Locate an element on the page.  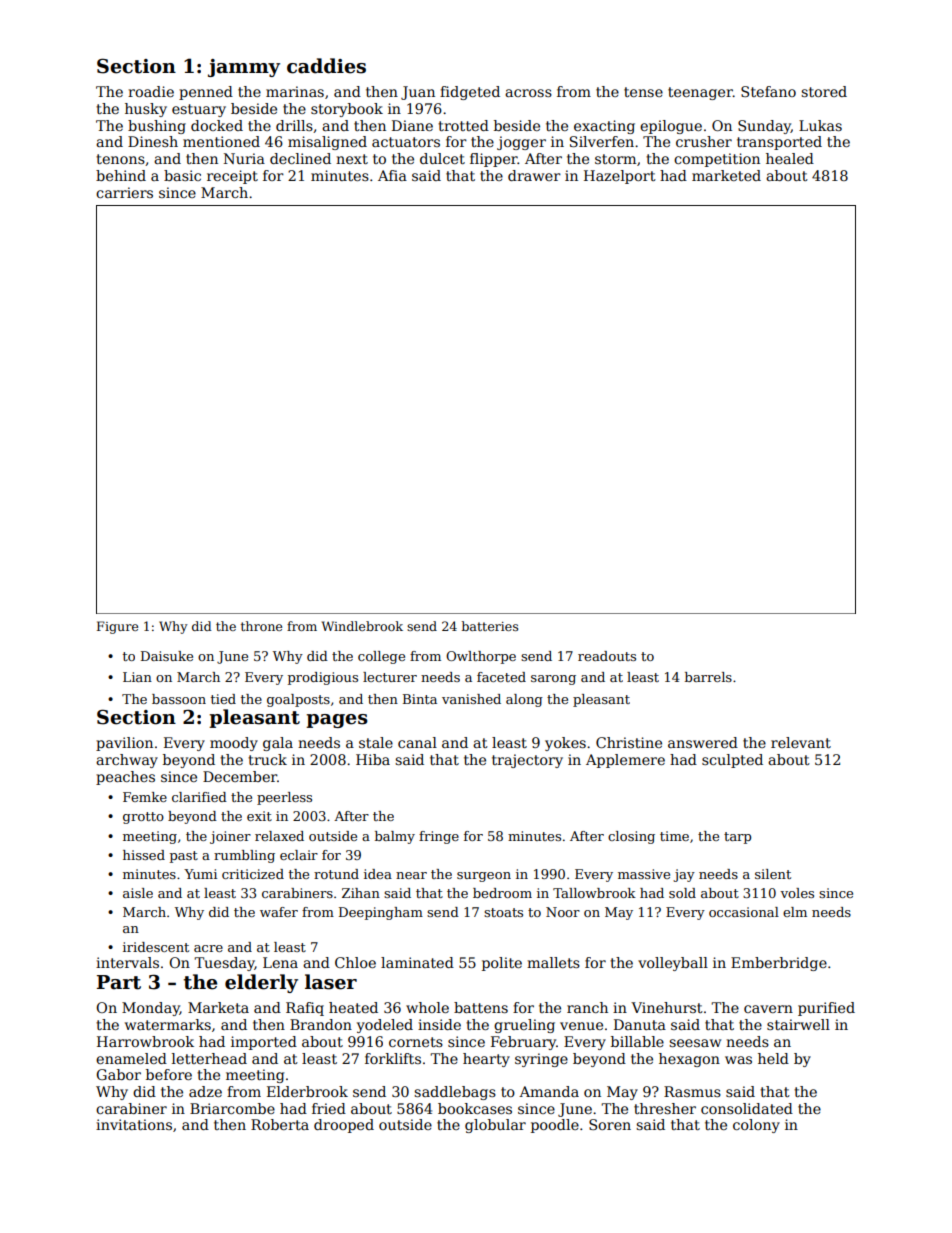
caddies is located at coordinates (326, 66).
